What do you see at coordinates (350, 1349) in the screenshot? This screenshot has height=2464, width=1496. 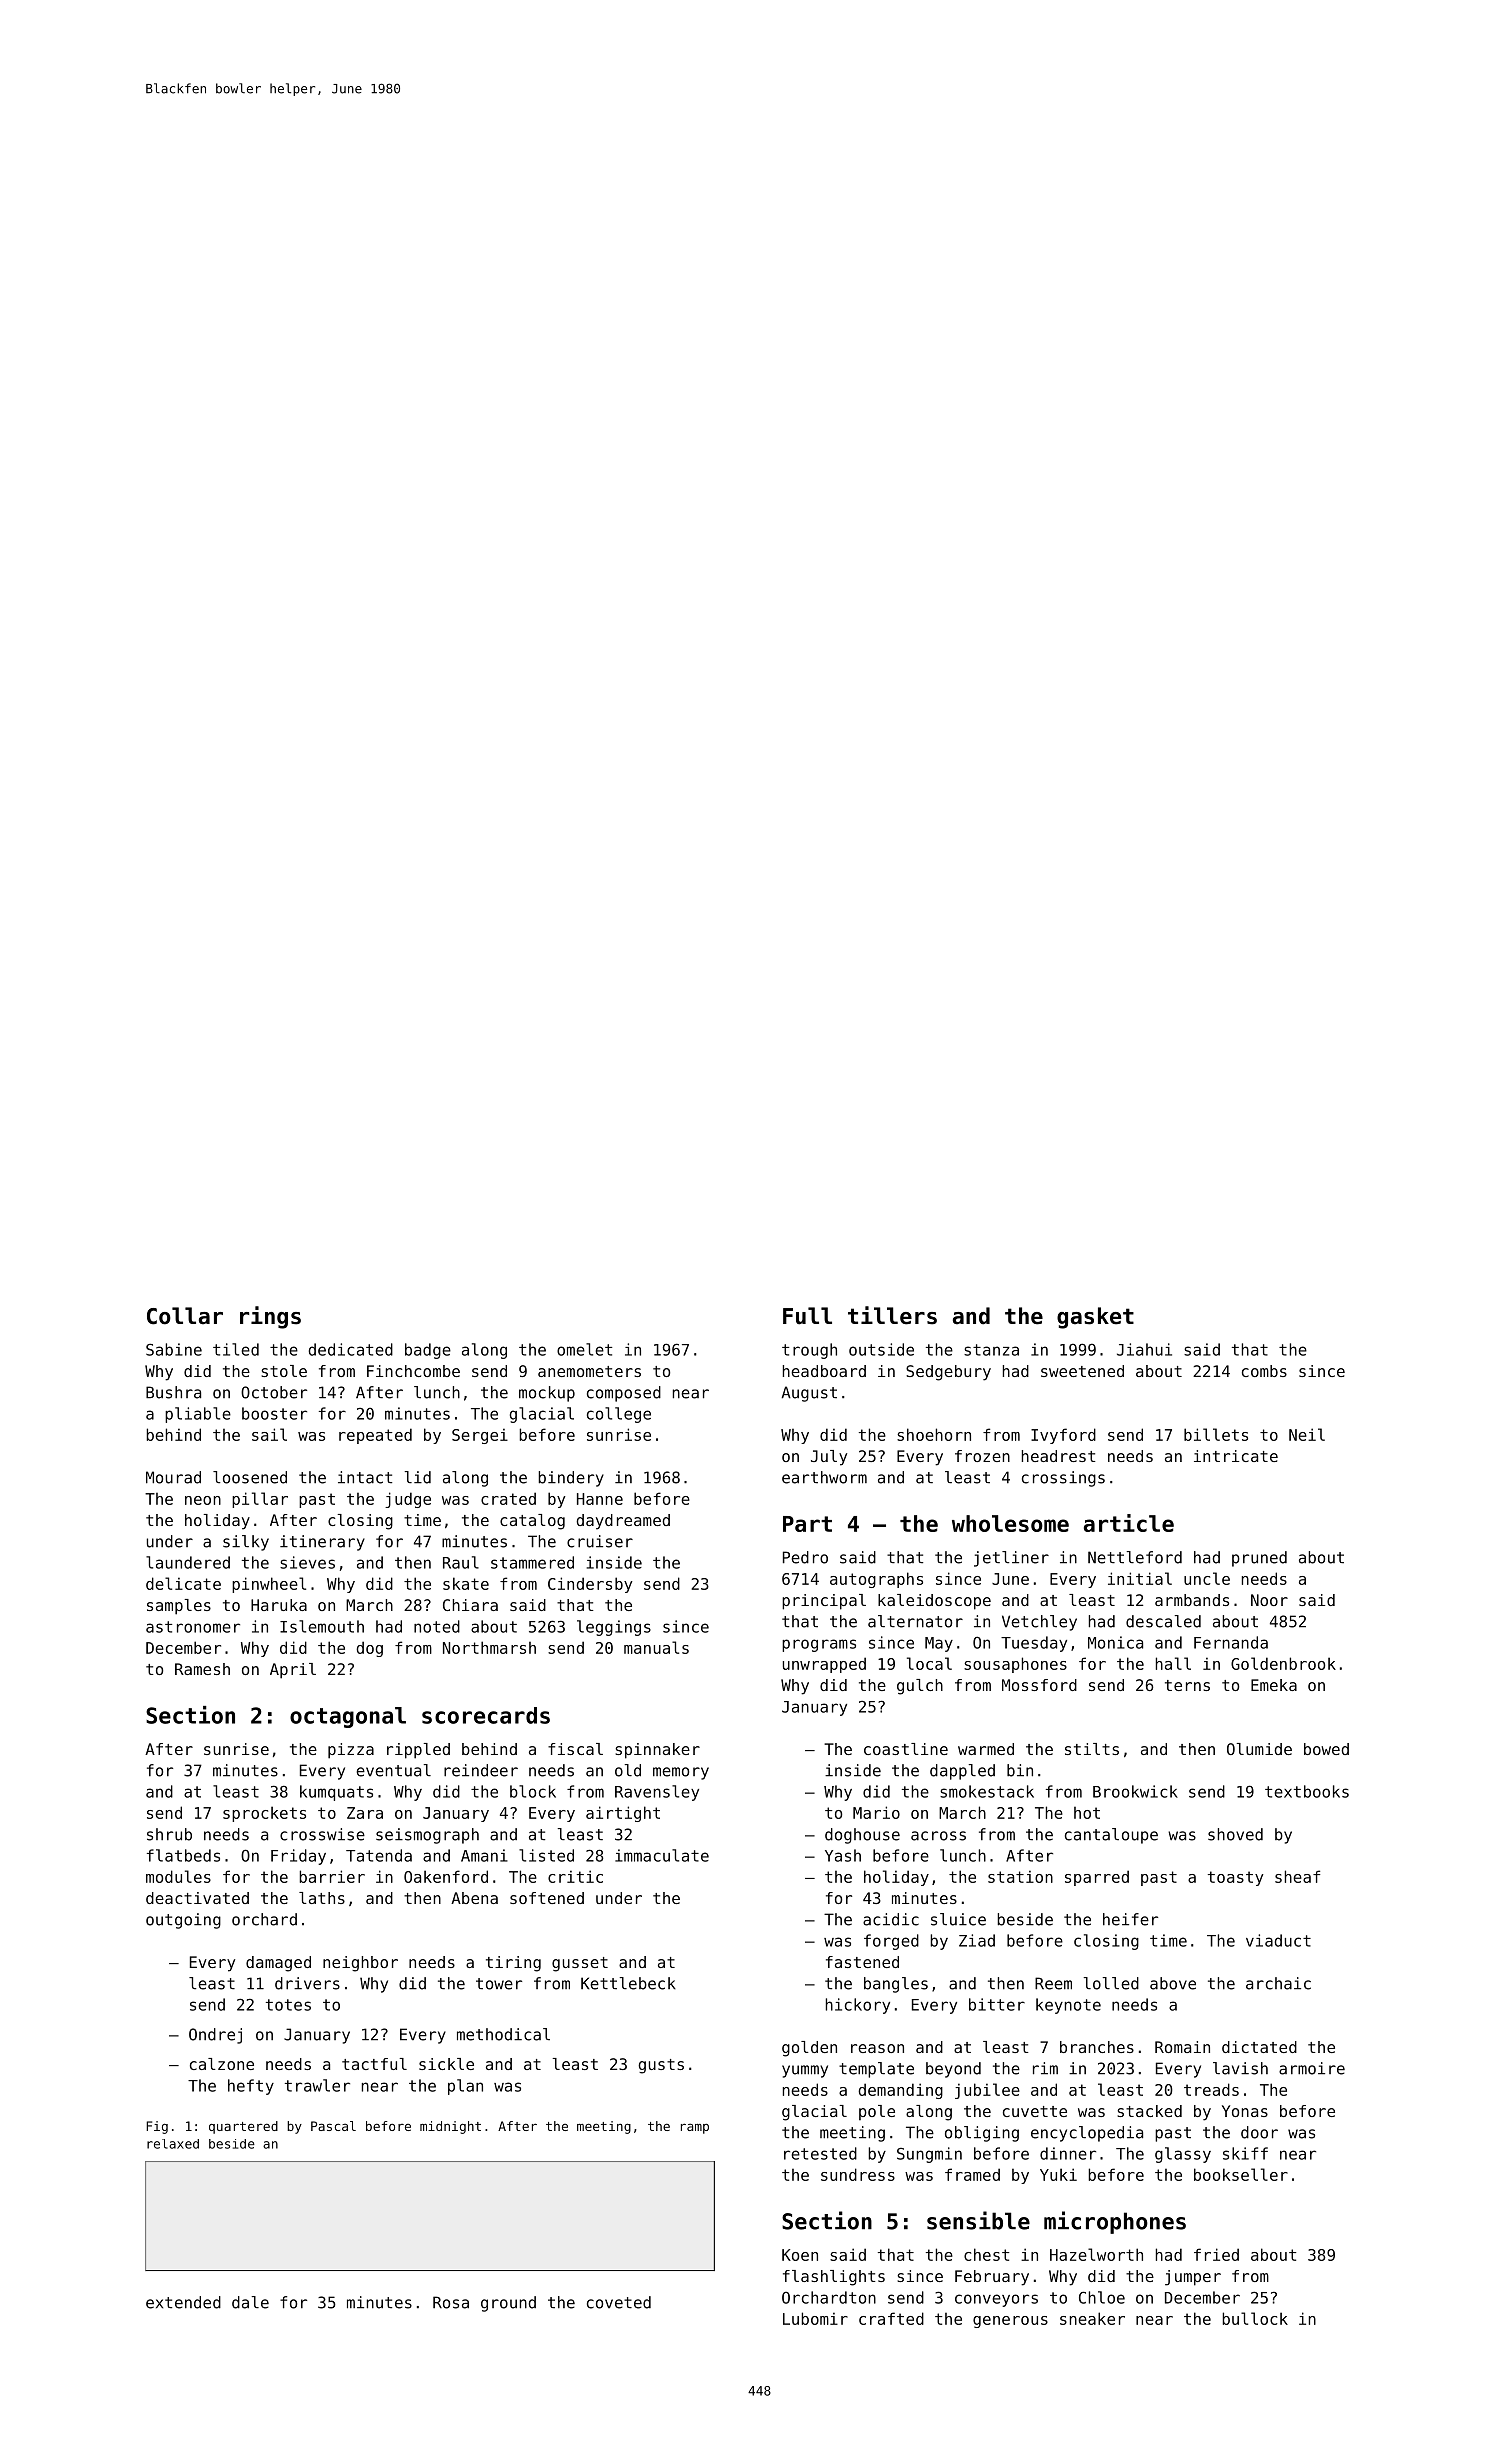 I see `dedicated` at bounding box center [350, 1349].
